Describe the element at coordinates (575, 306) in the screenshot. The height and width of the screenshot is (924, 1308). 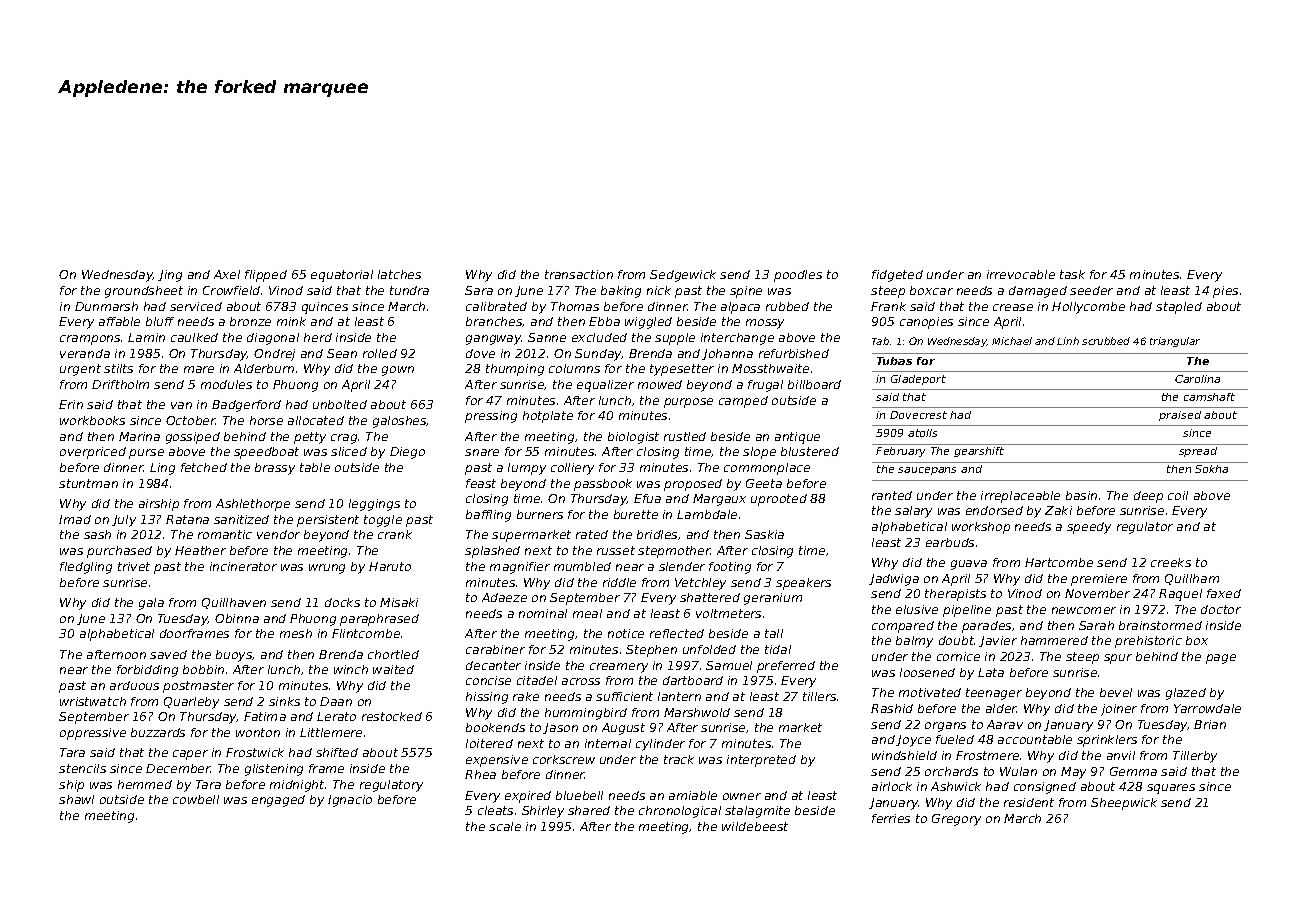
I see `Thomas` at that location.
